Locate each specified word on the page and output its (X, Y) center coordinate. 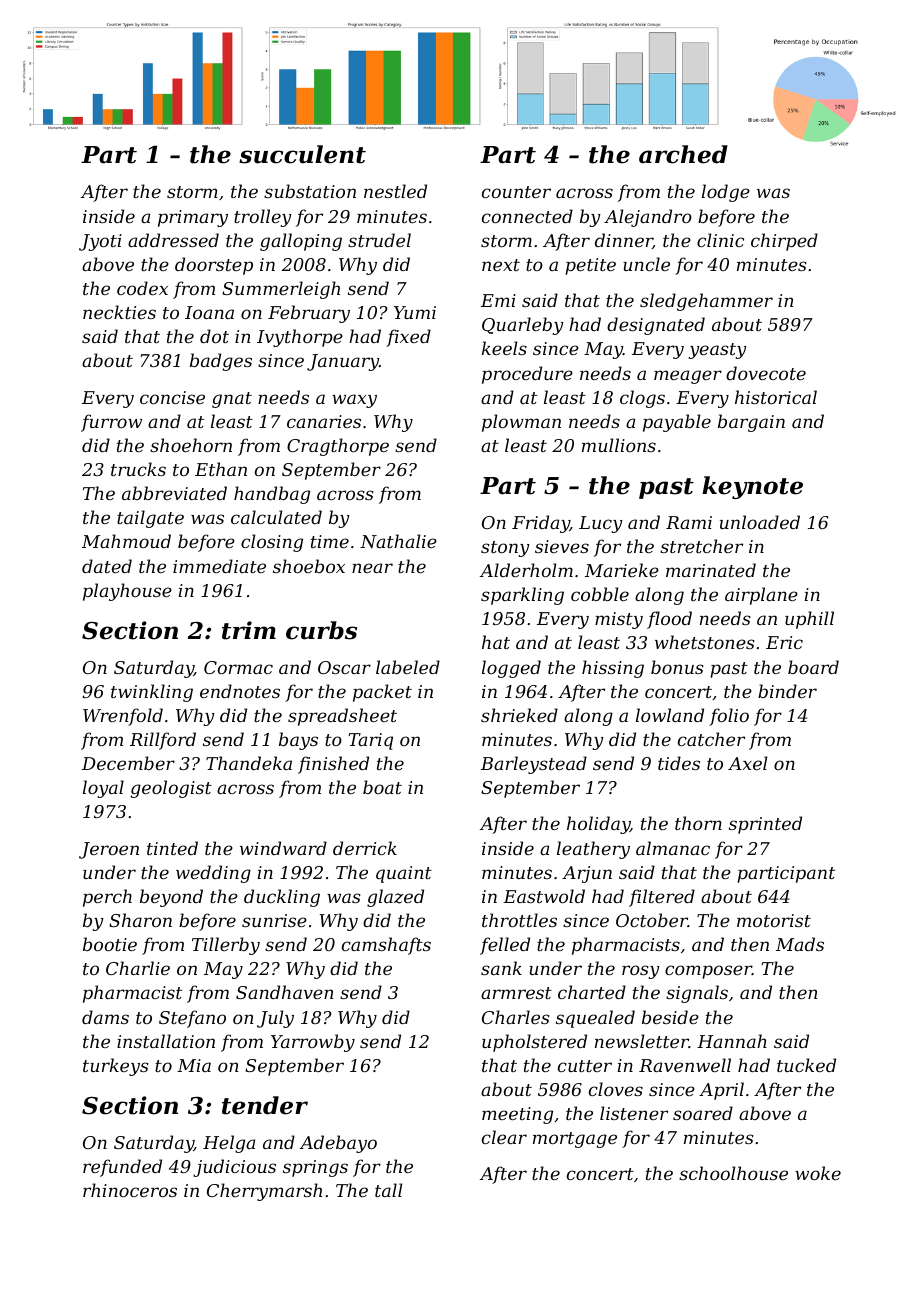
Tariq (370, 741)
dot (214, 336)
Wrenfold (123, 717)
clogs (642, 399)
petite (590, 266)
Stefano (192, 1019)
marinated (711, 570)
